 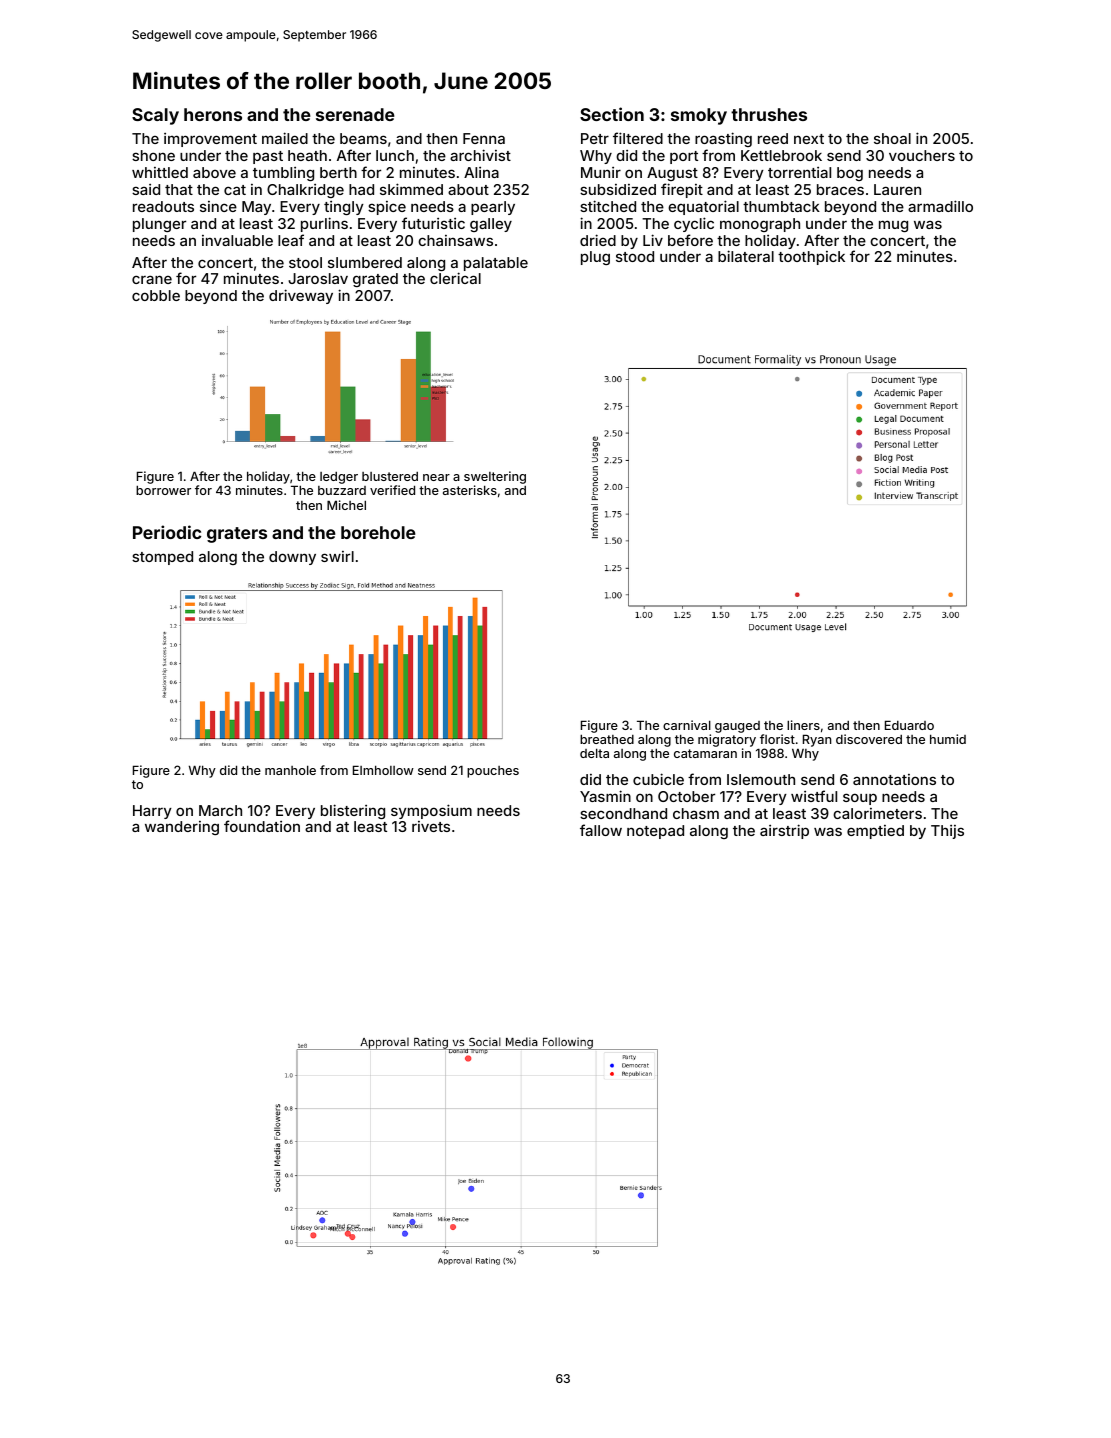 What do you see at coordinates (607, 739) in the image?
I see `breathed` at bounding box center [607, 739].
